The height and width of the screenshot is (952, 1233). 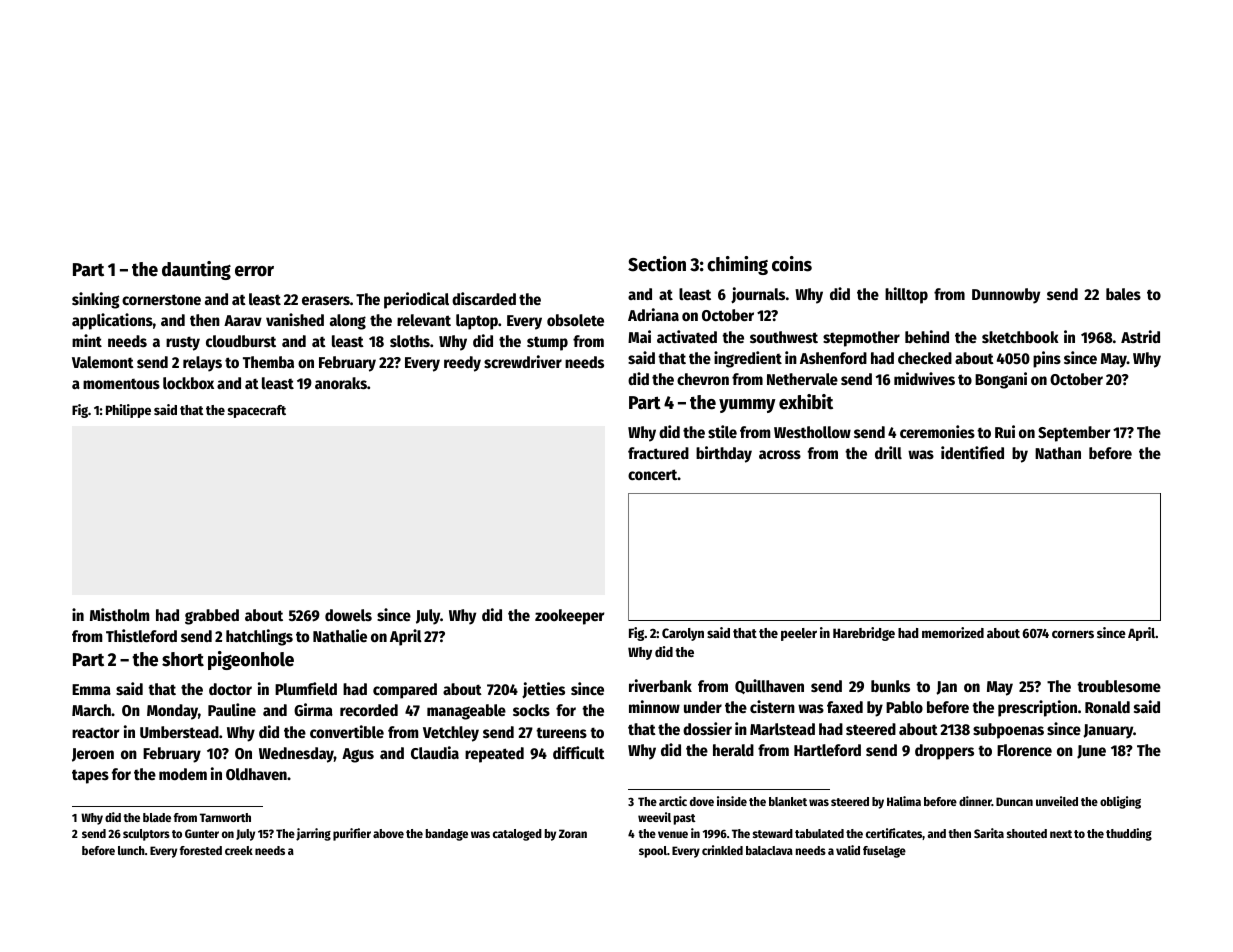 What do you see at coordinates (1123, 294) in the screenshot?
I see `bales` at bounding box center [1123, 294].
